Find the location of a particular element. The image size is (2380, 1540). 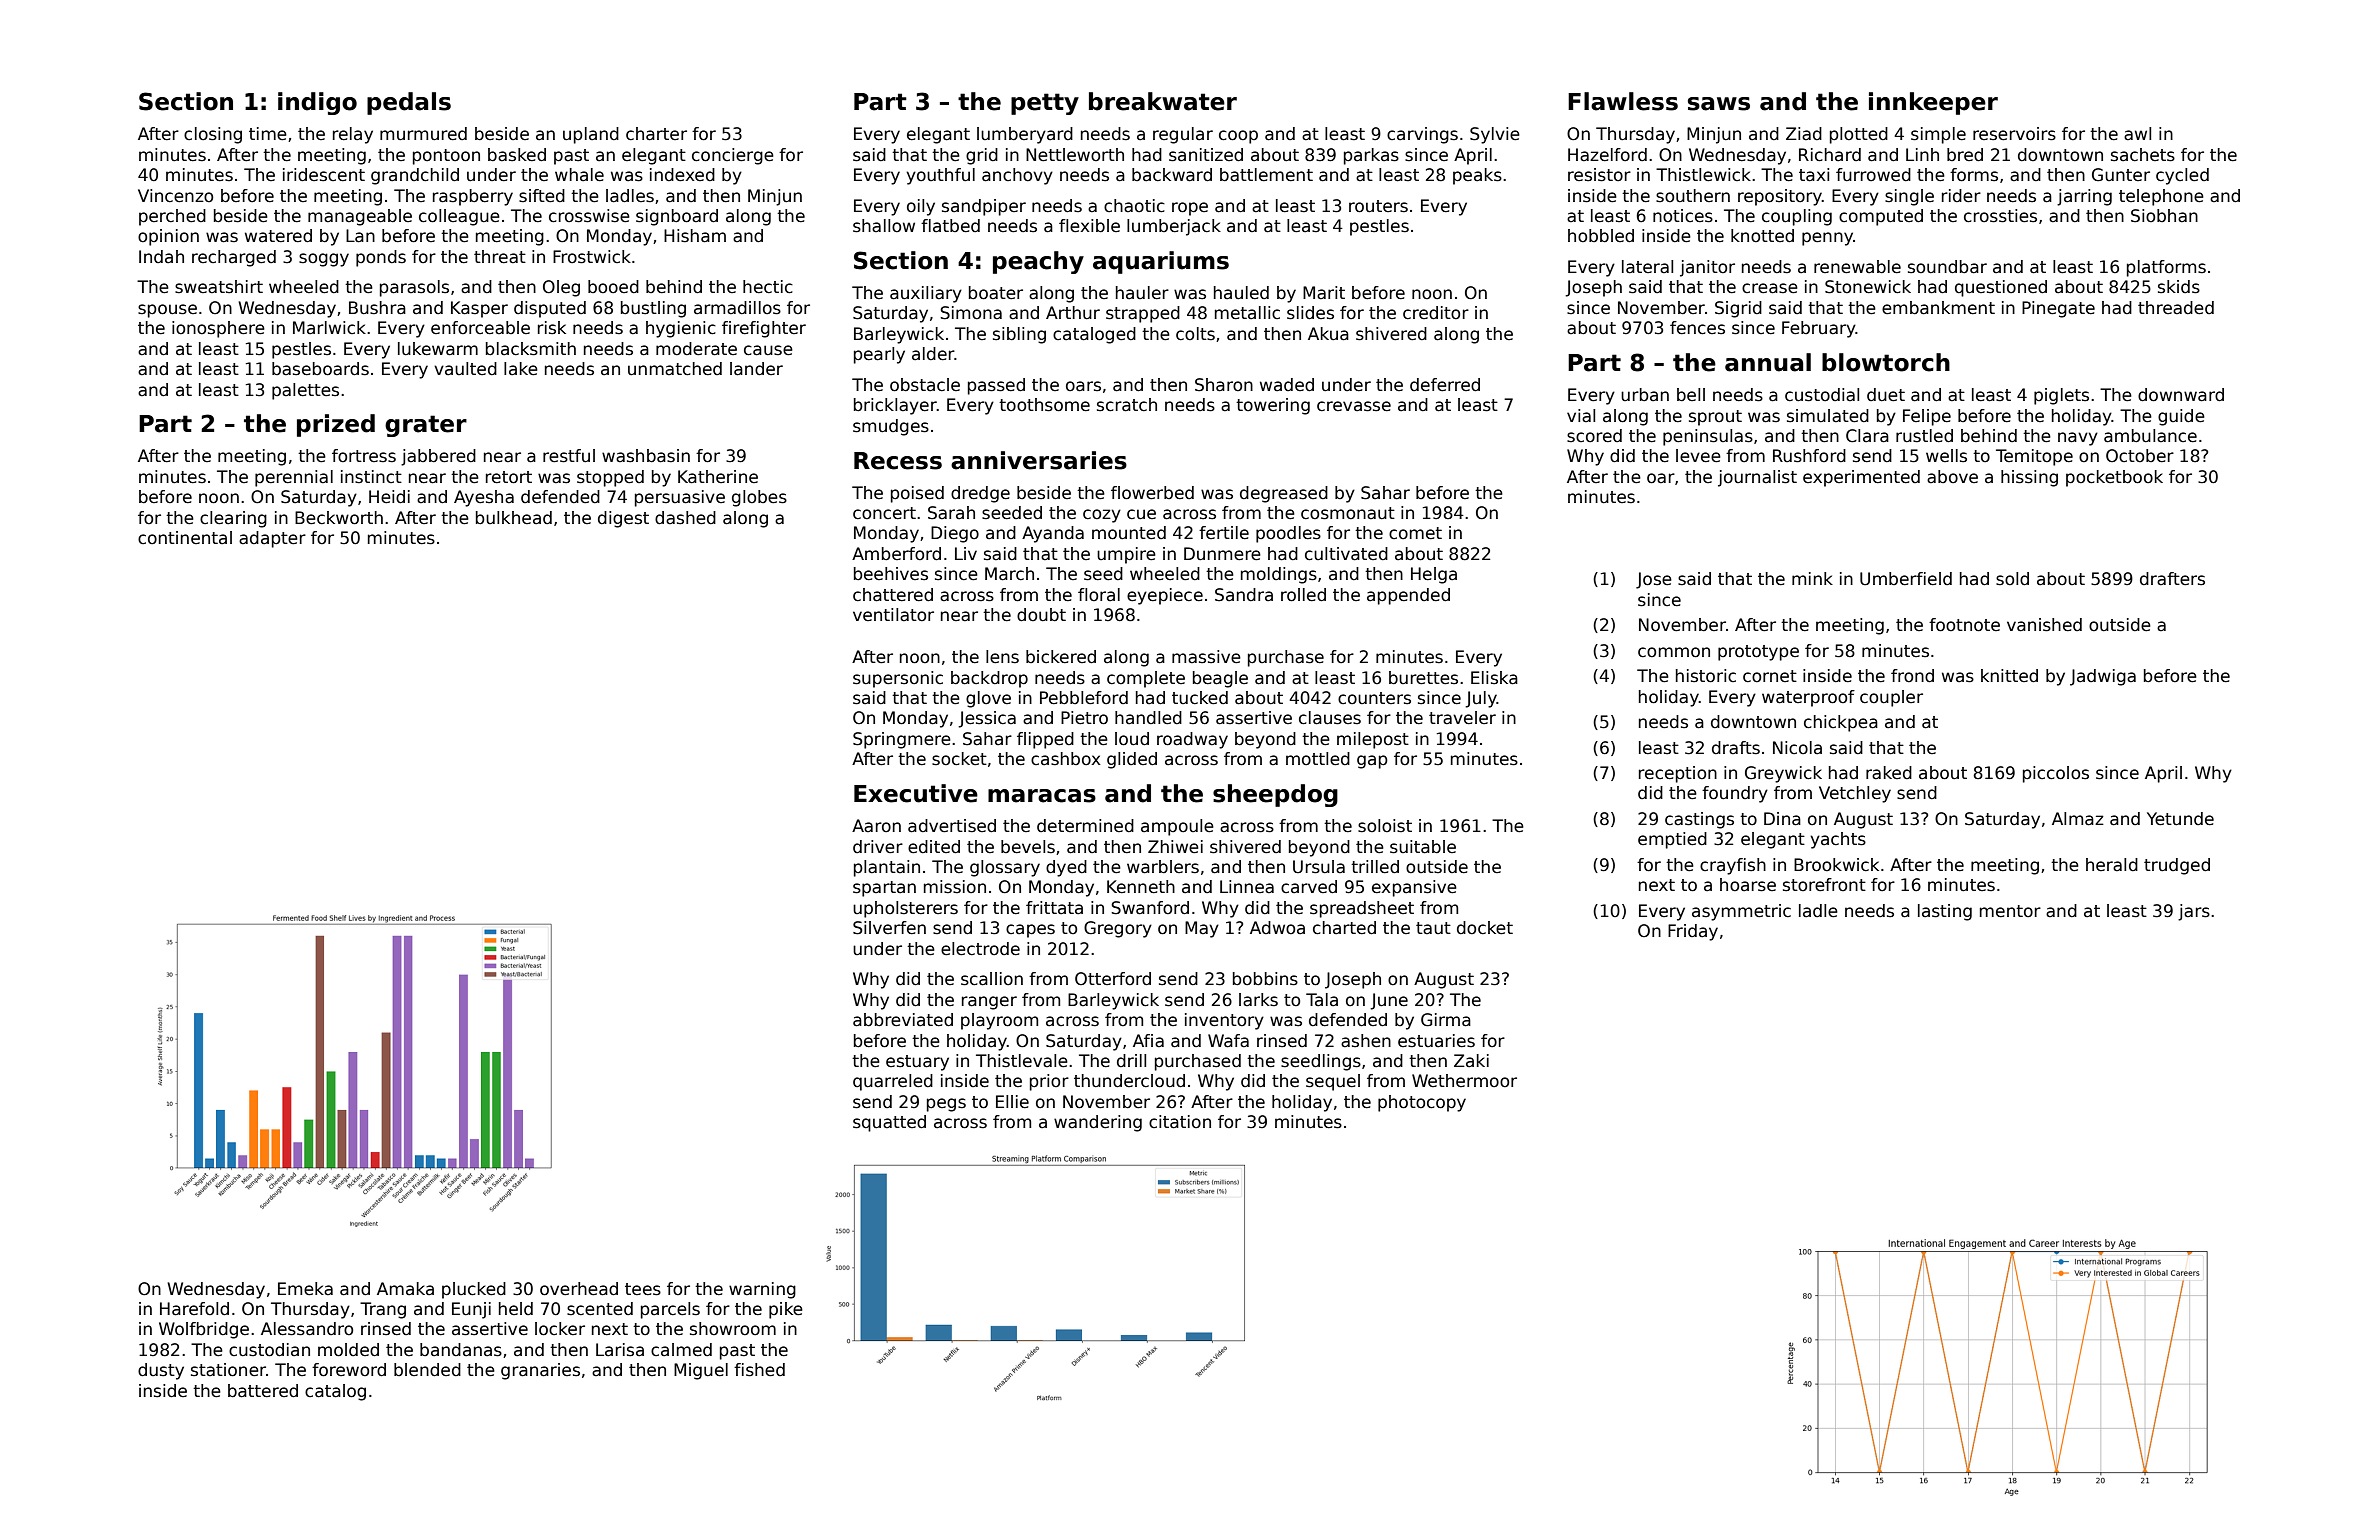

photocopy is located at coordinates (1422, 1103).
